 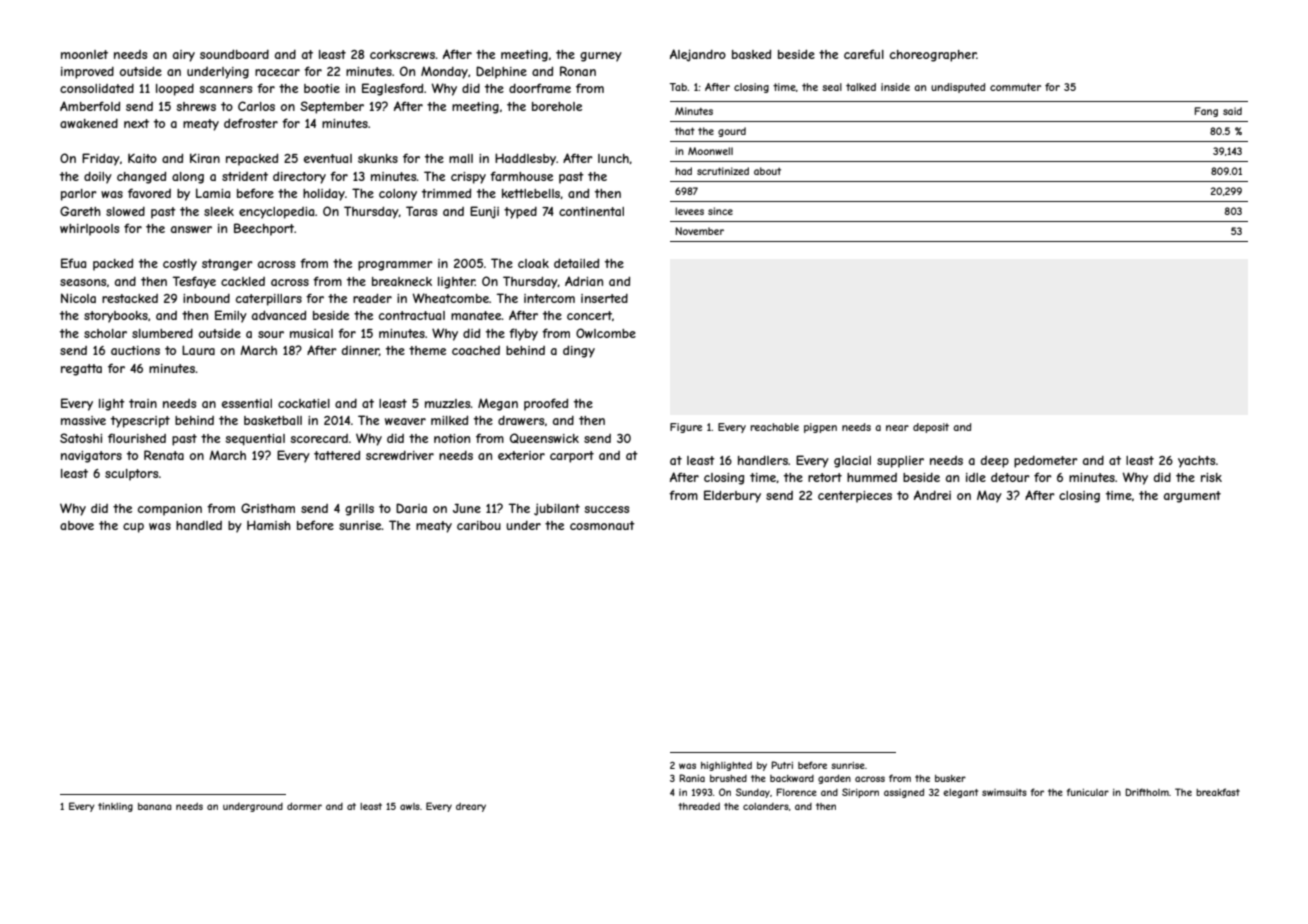 I want to click on racecar, so click(x=277, y=72).
